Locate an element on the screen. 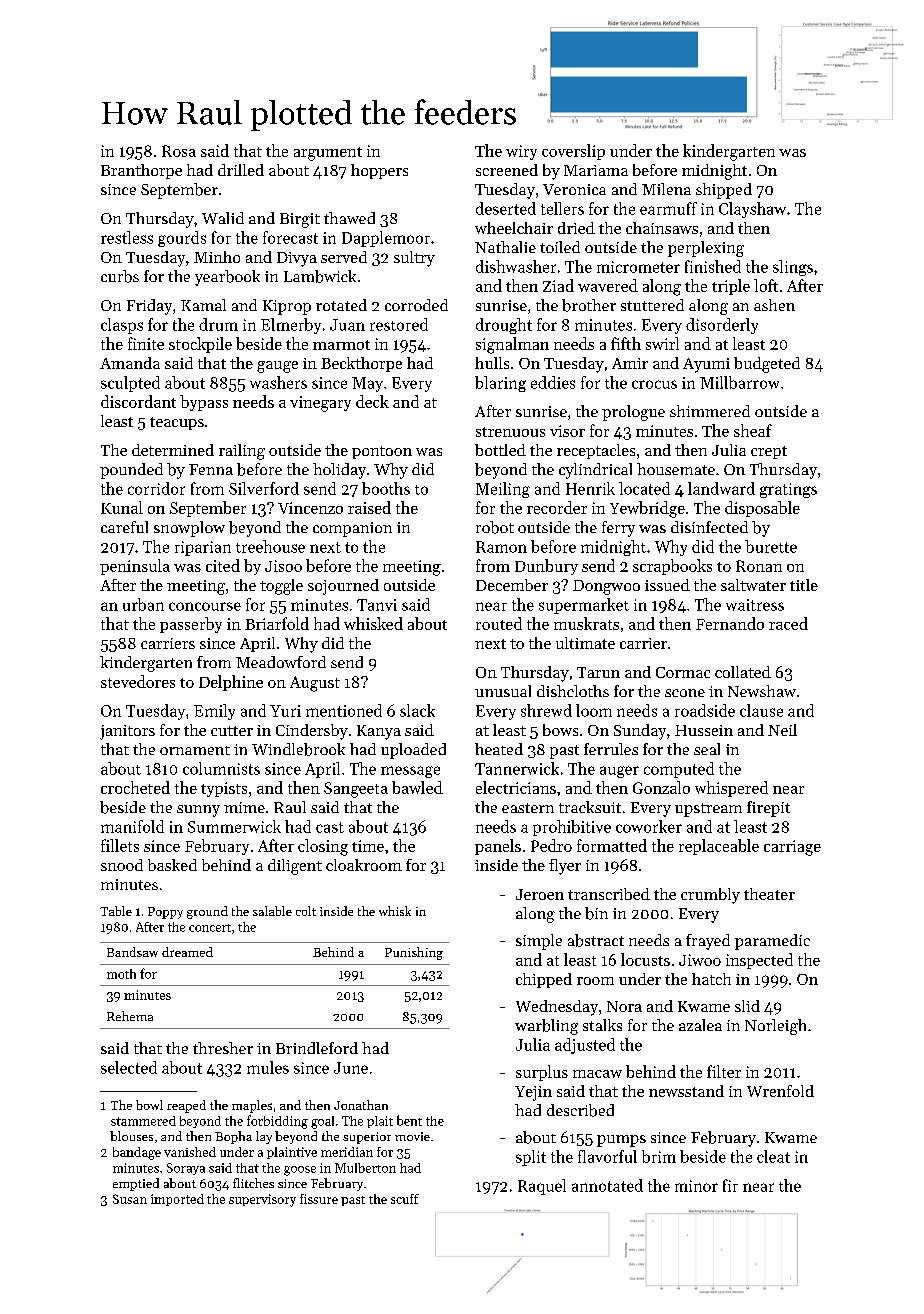 The width and height of the screenshot is (924, 1314). salable is located at coordinates (272, 911).
